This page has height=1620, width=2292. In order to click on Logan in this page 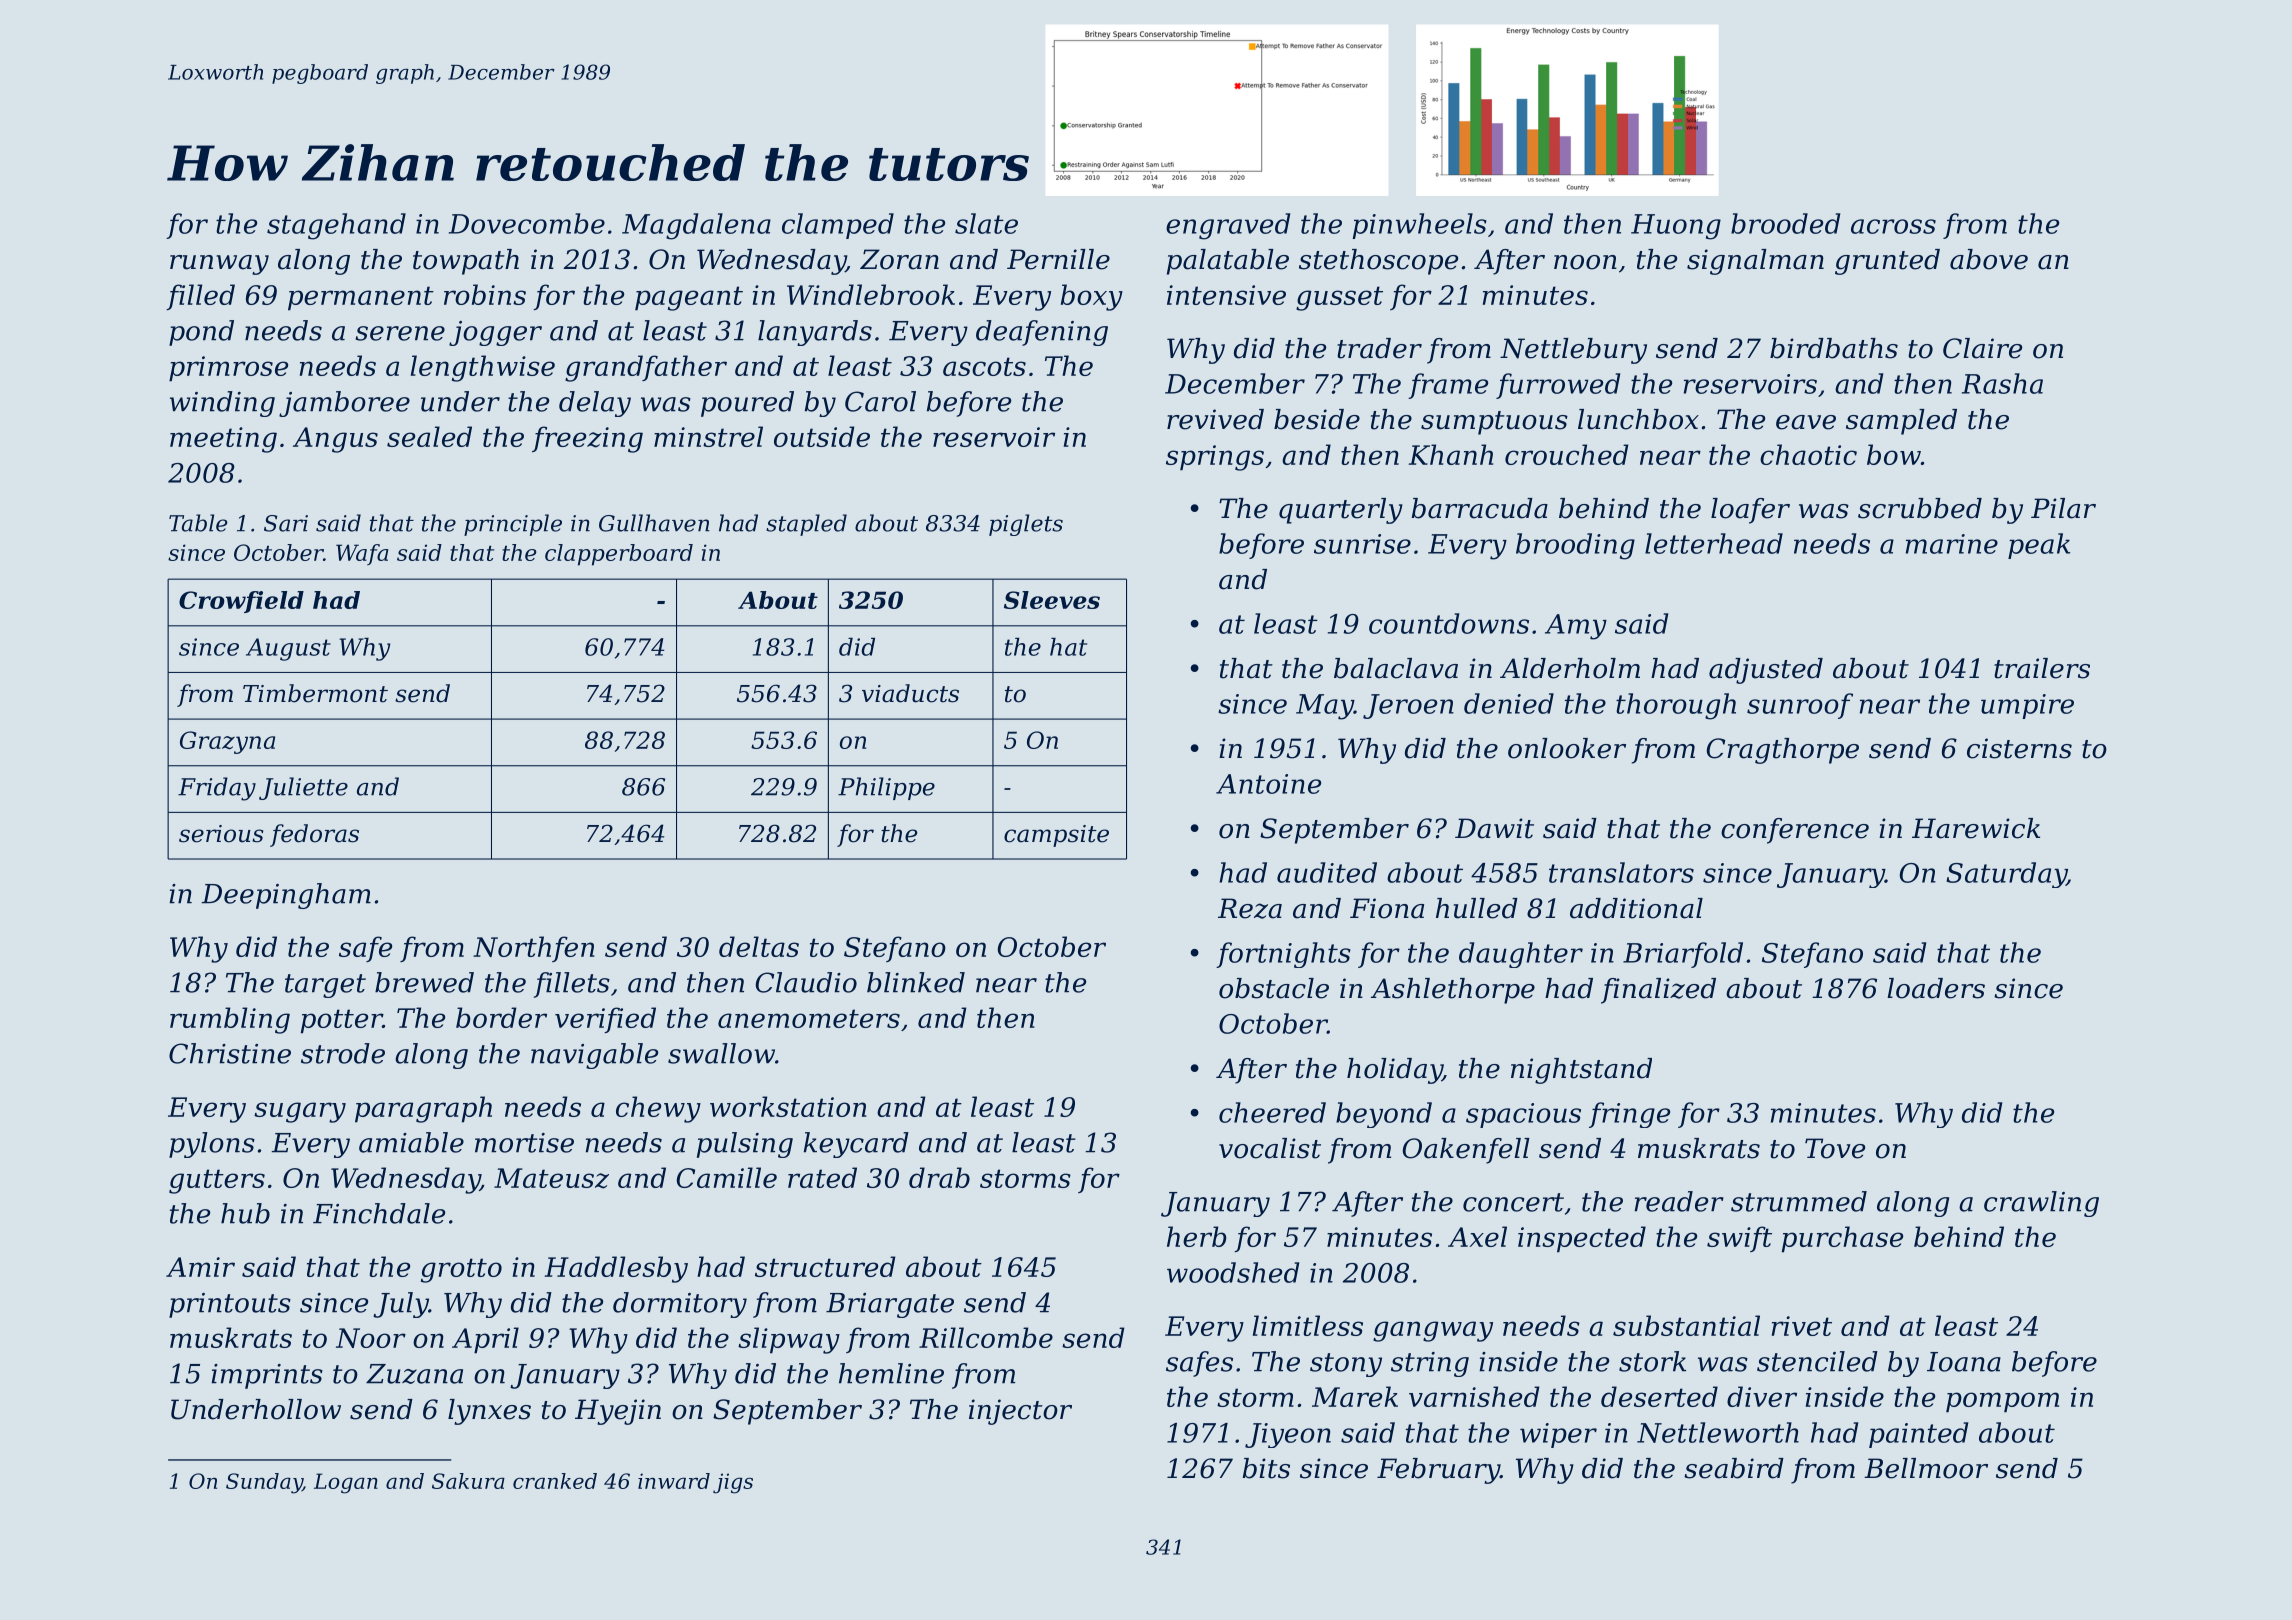, I will do `click(346, 1483)`.
